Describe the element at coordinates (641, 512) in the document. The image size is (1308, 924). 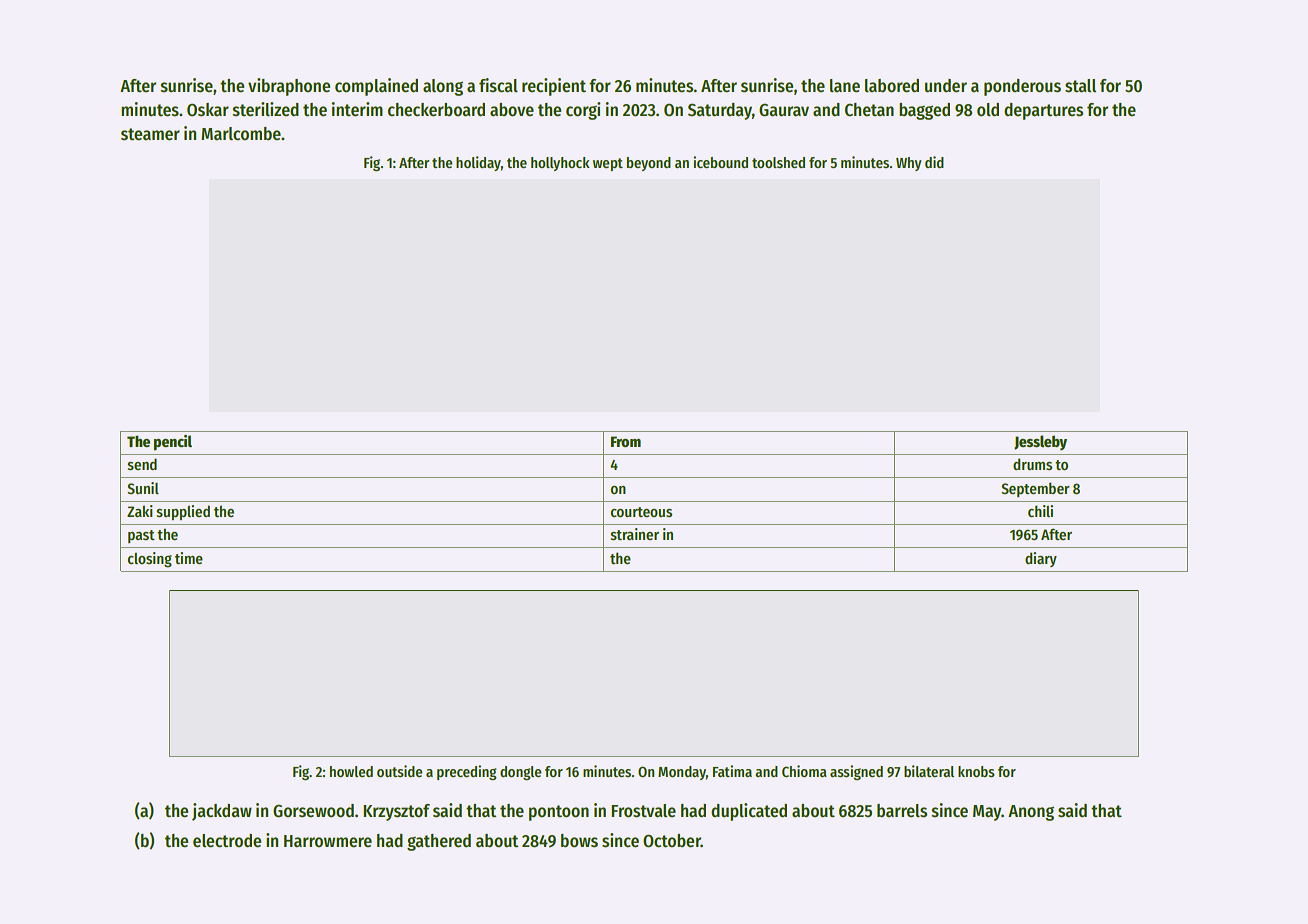
I see `courteous` at that location.
